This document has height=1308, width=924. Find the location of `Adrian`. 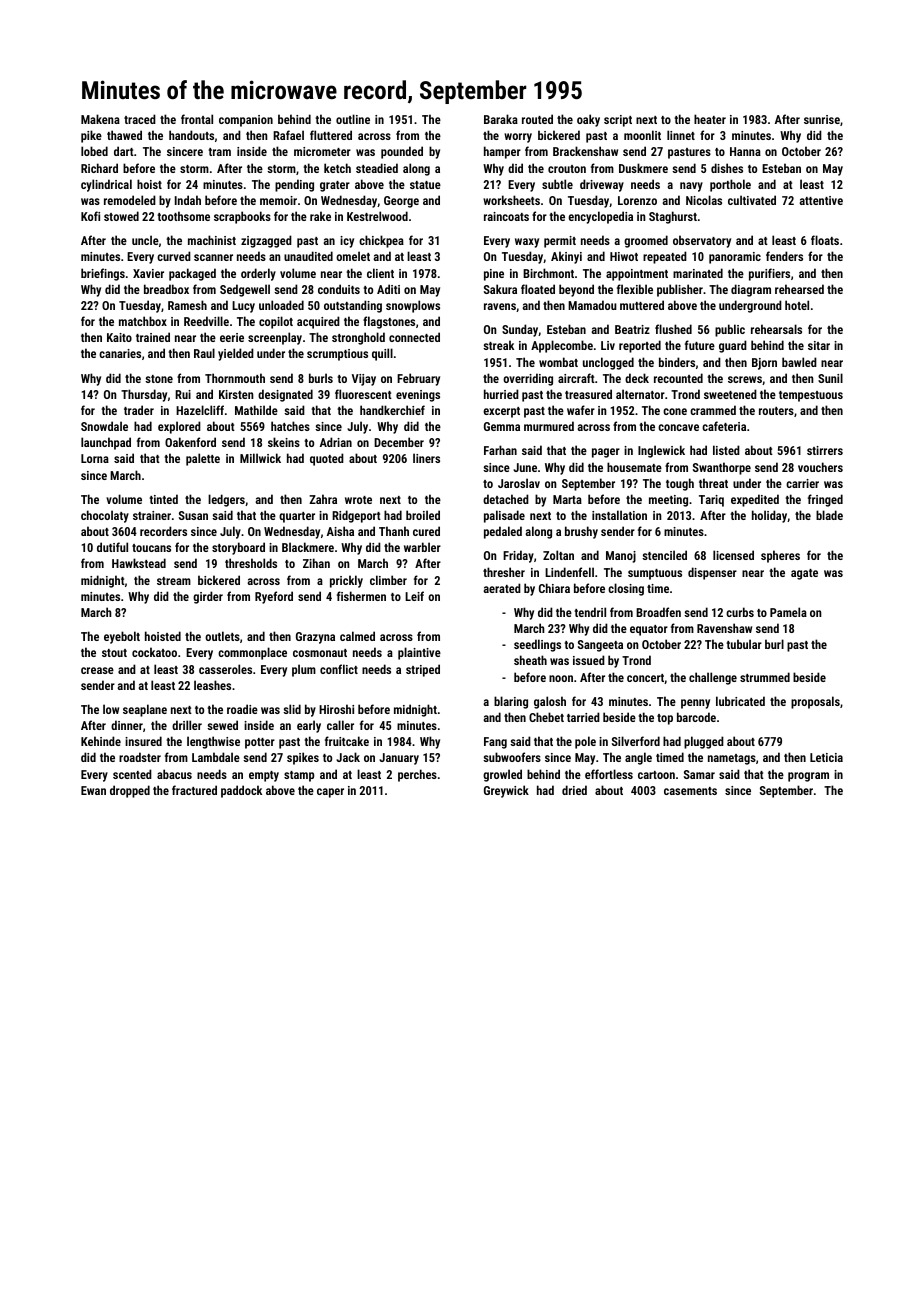

Adrian is located at coordinates (336, 442).
